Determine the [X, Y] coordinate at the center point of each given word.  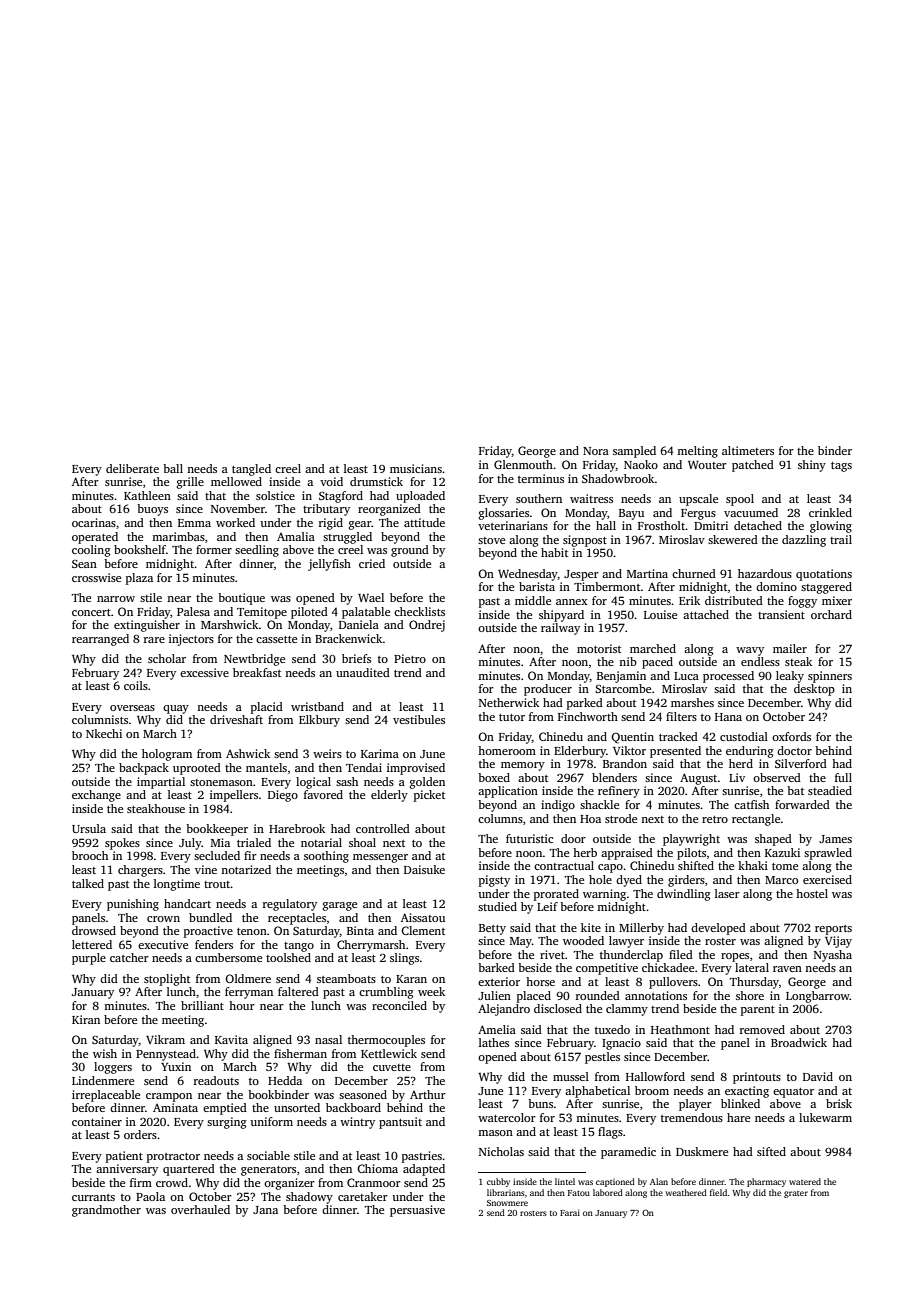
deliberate [132, 468]
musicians [416, 468]
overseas [132, 708]
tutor [512, 717]
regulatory [290, 905]
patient [124, 1157]
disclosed [558, 1008]
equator [793, 1093]
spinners [830, 677]
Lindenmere [103, 1080]
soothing [326, 857]
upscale [698, 500]
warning [604, 895]
